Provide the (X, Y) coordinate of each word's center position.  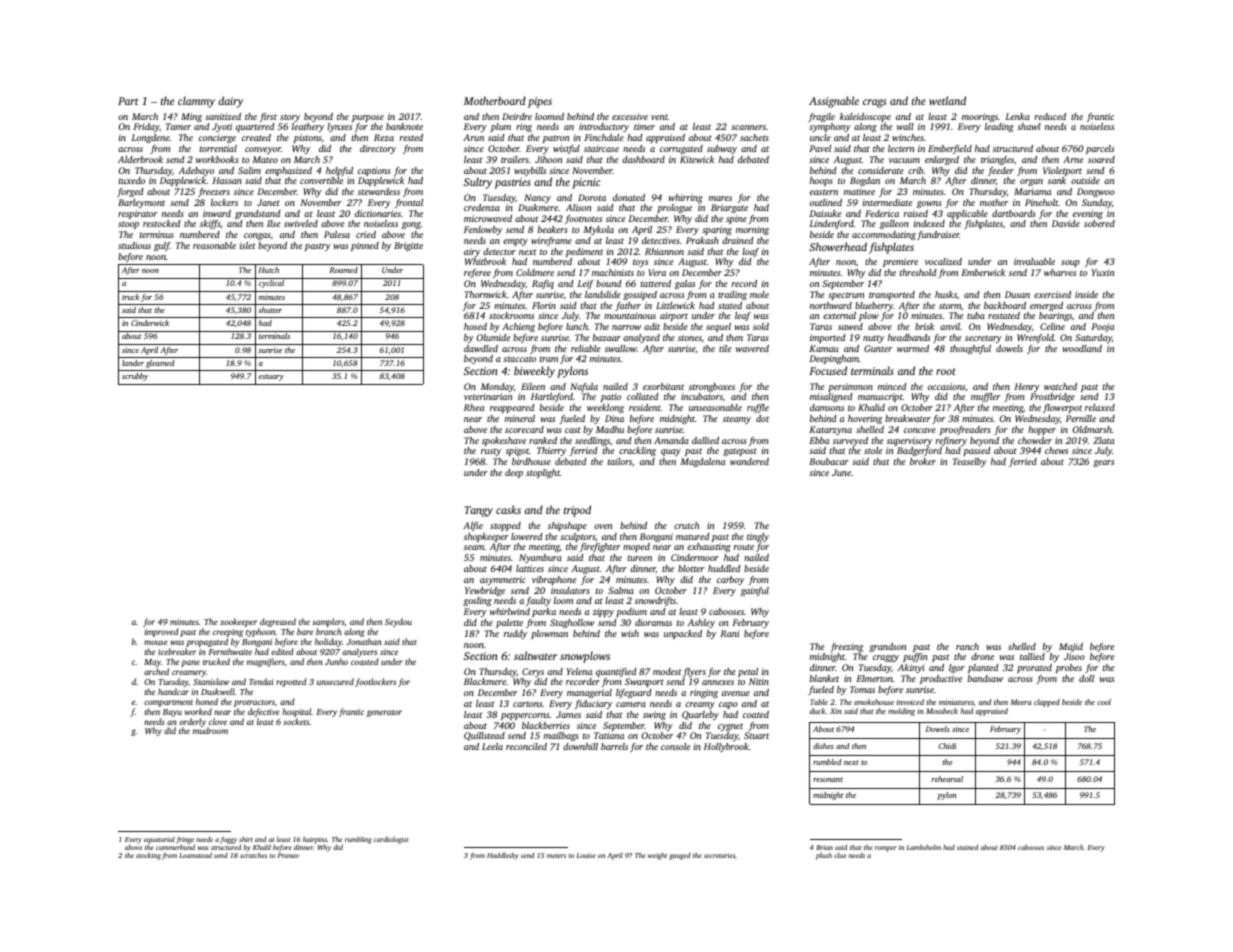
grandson (887, 647)
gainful (755, 591)
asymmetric (503, 580)
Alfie (473, 526)
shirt (246, 839)
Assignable (834, 102)
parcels (1100, 149)
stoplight (543, 473)
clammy (196, 102)
